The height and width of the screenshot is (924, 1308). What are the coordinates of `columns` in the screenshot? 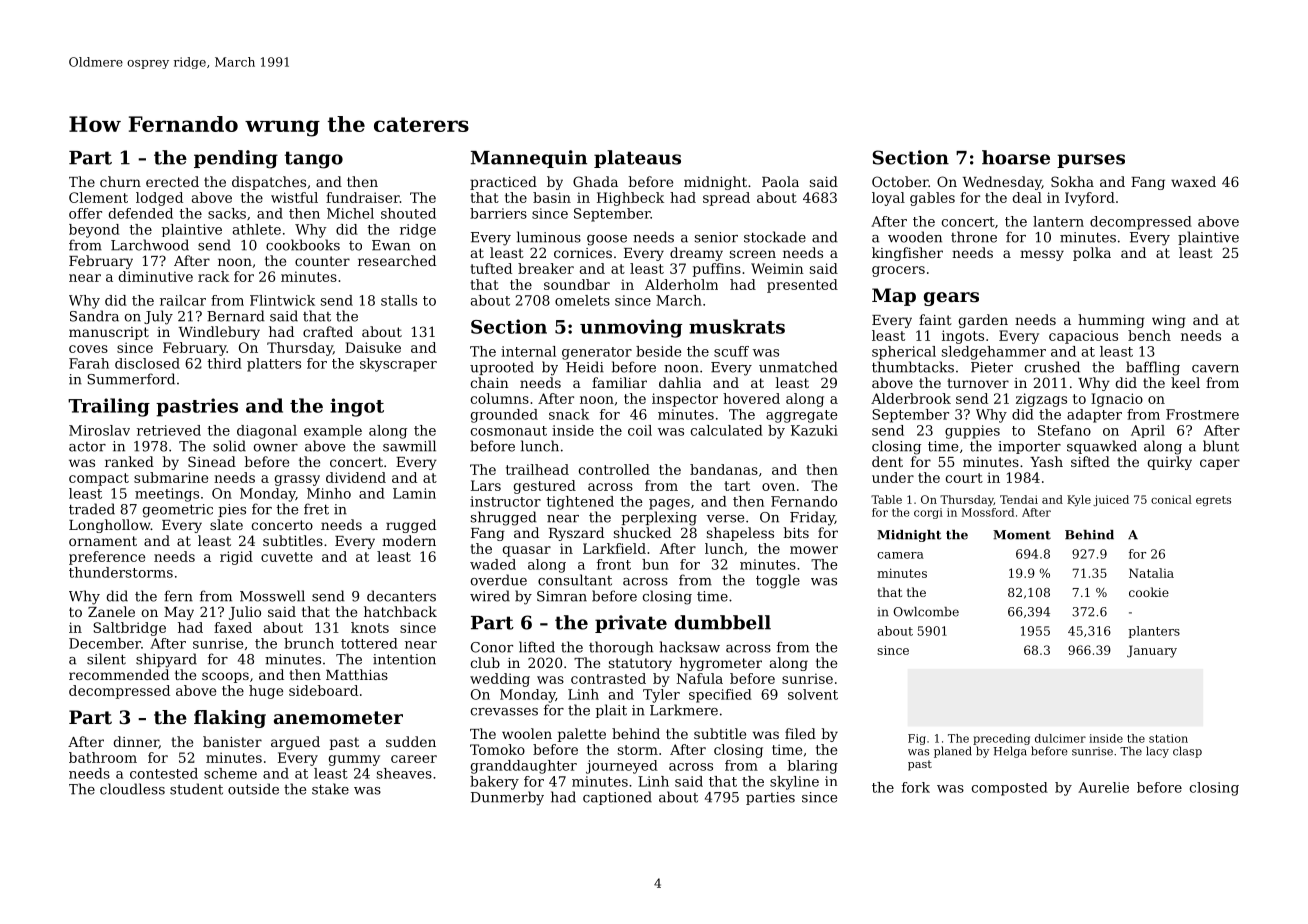 It's located at (500, 398).
